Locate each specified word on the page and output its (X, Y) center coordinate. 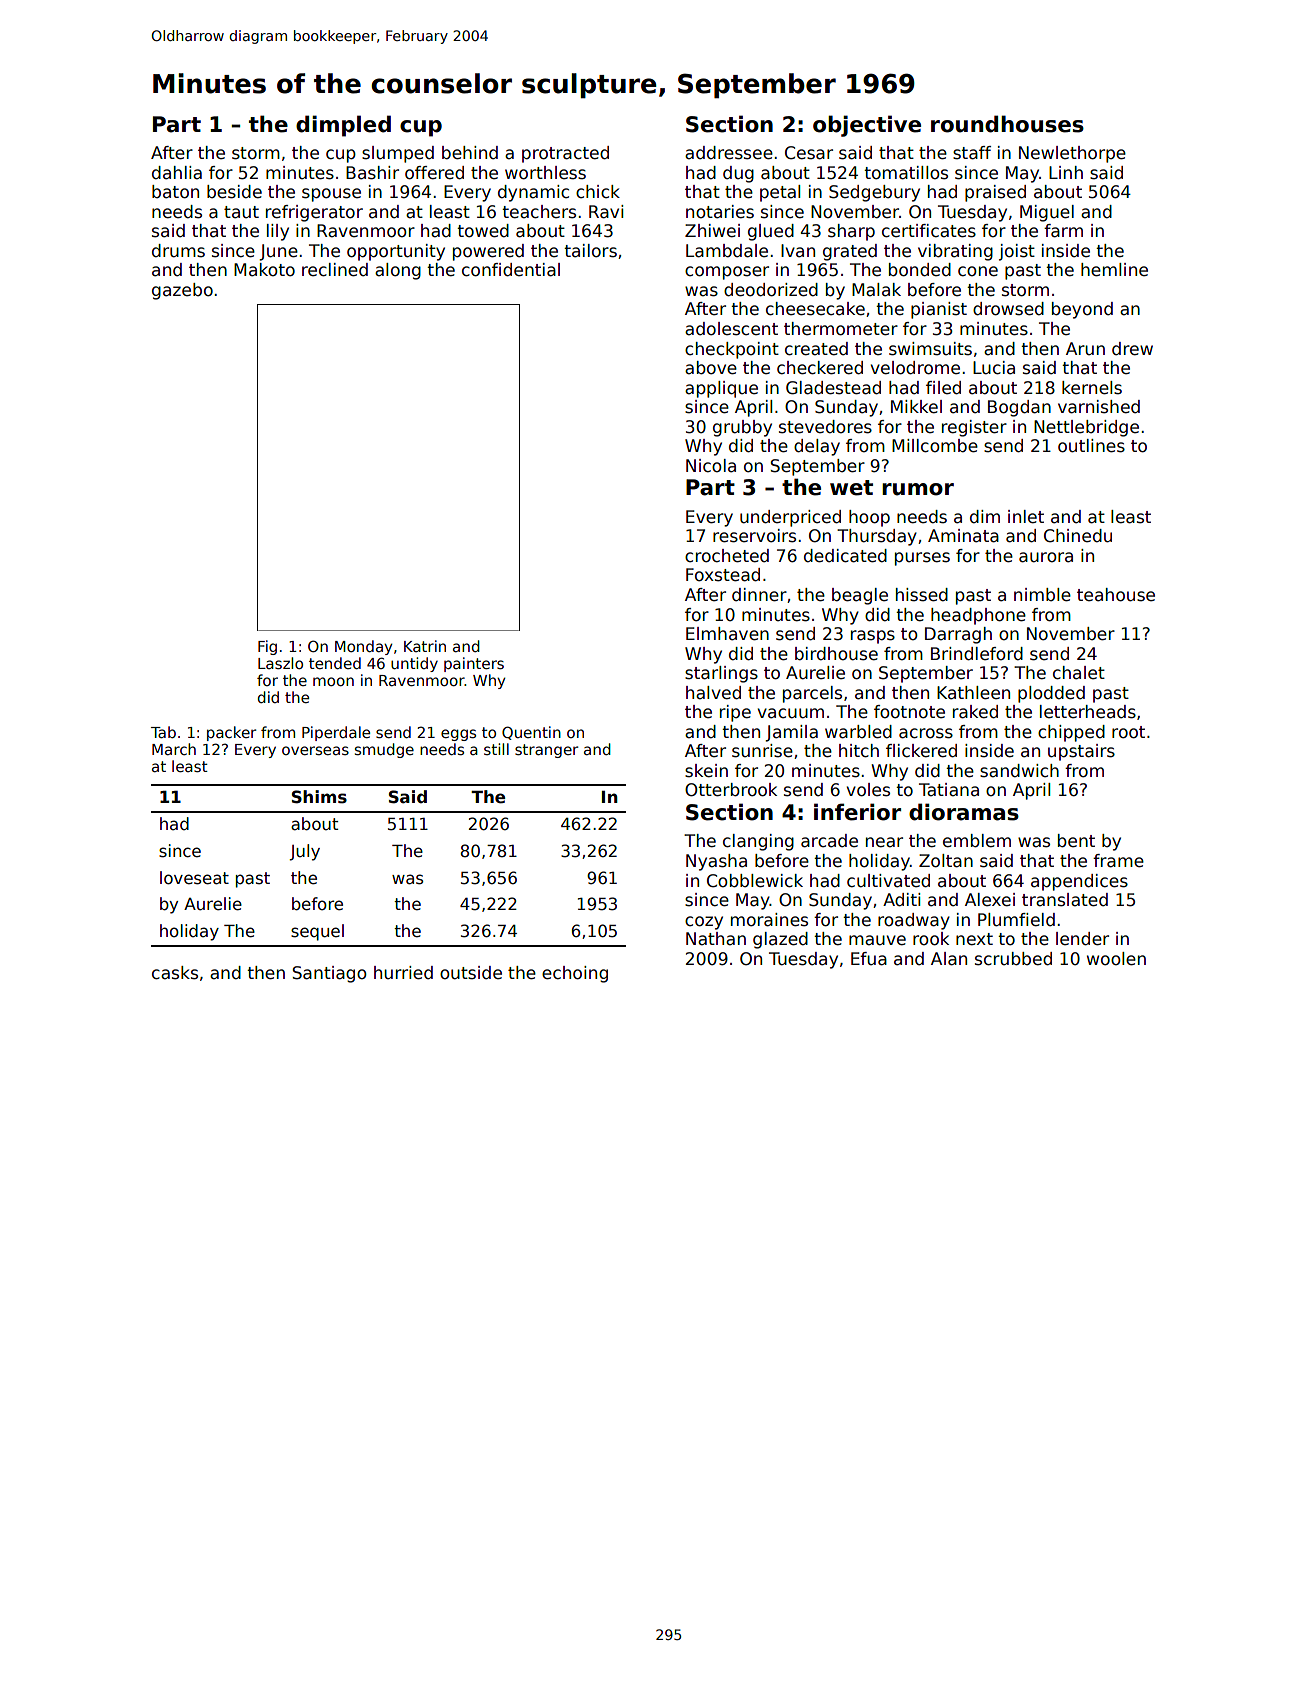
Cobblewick (755, 881)
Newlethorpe (1072, 154)
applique (721, 389)
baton (175, 192)
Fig (267, 647)
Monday (364, 647)
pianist (939, 310)
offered (434, 173)
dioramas (964, 812)
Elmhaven (727, 634)
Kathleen (973, 693)
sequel (317, 932)
